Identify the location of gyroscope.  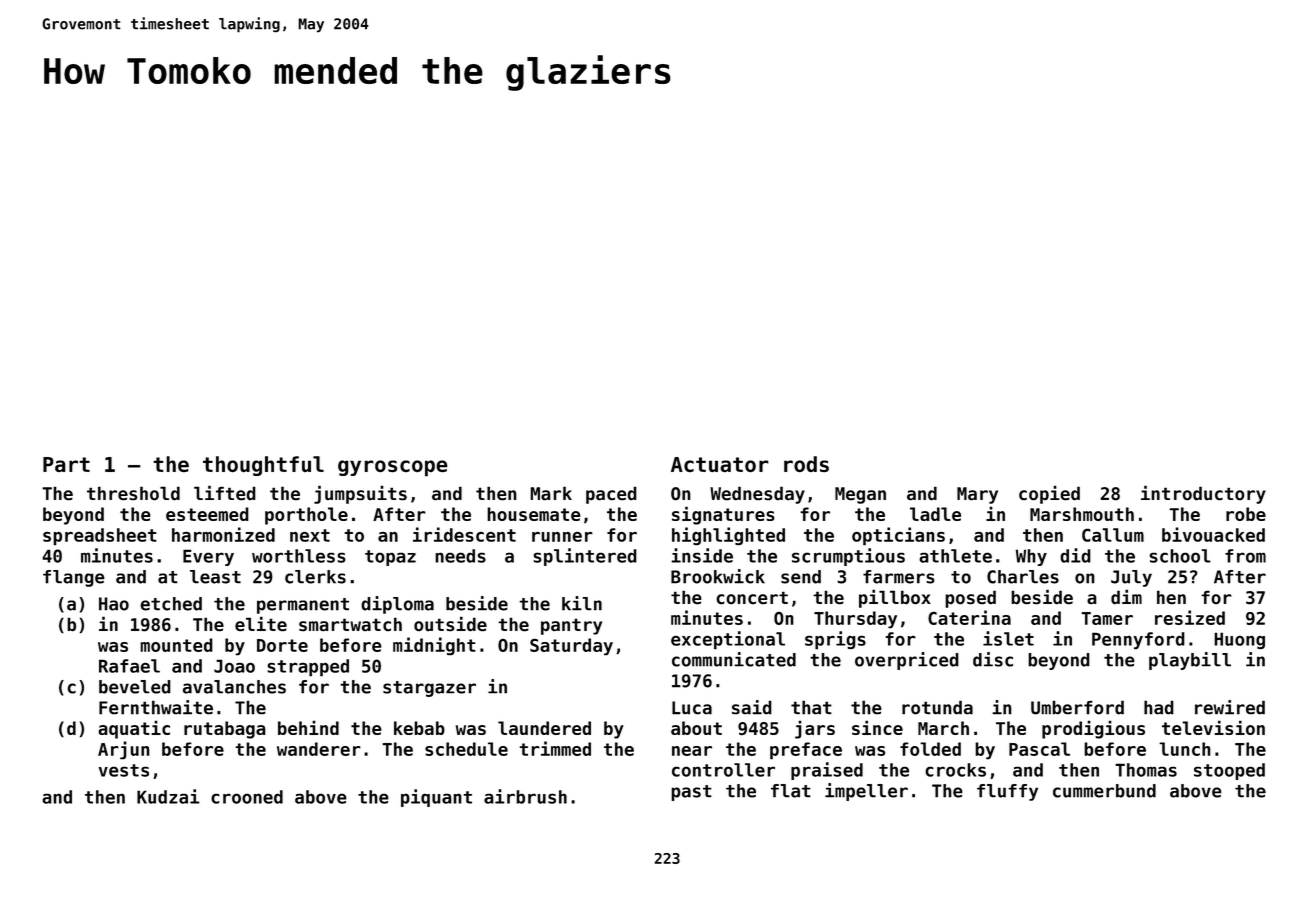
(393, 468).
